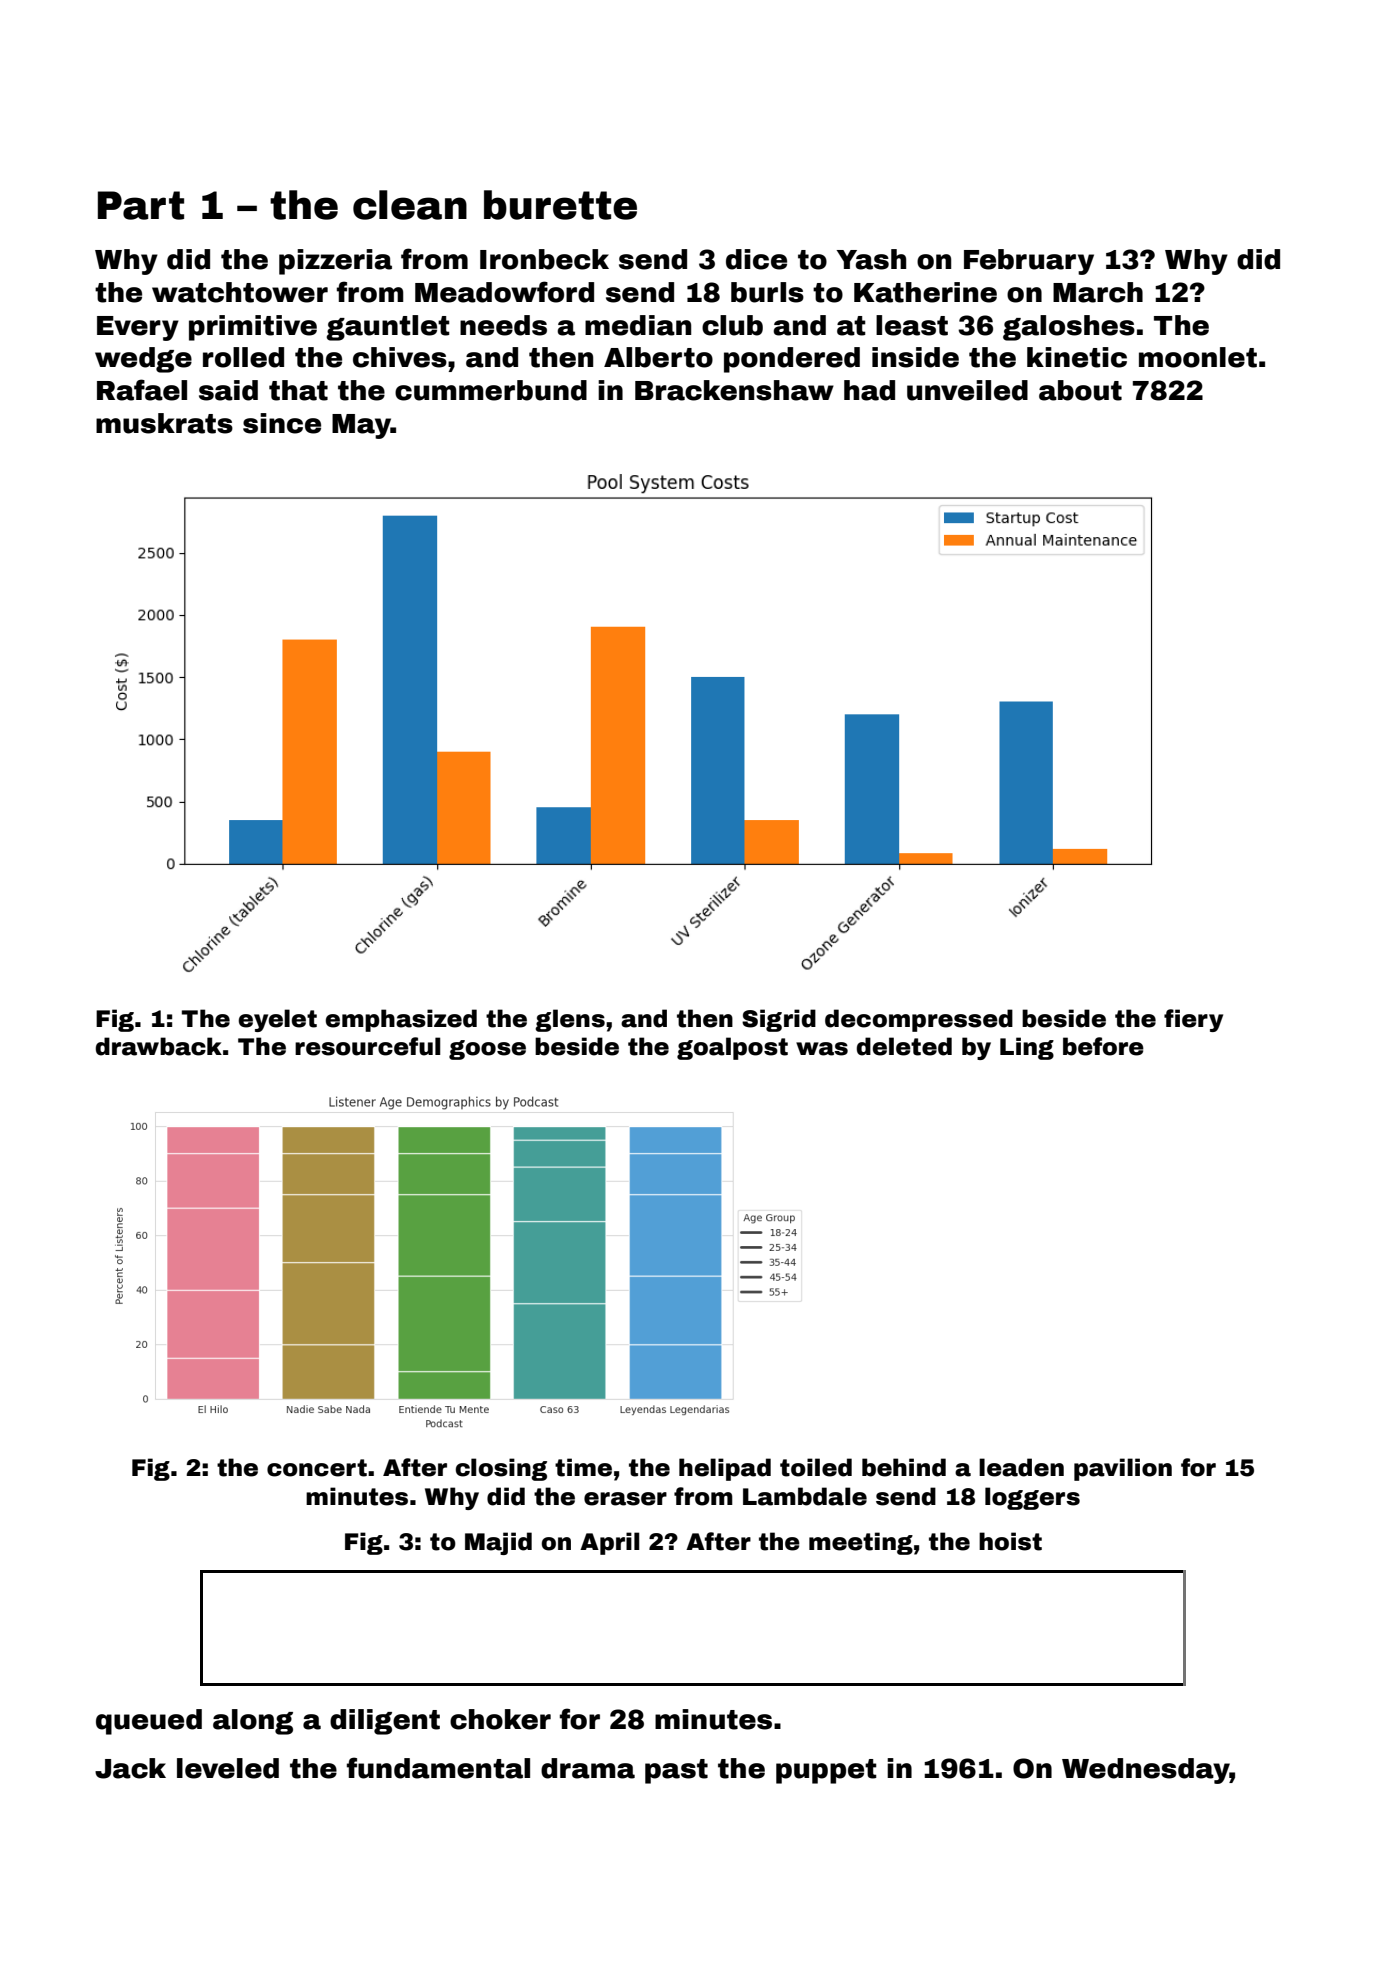  I want to click on gauntlet, so click(388, 328).
